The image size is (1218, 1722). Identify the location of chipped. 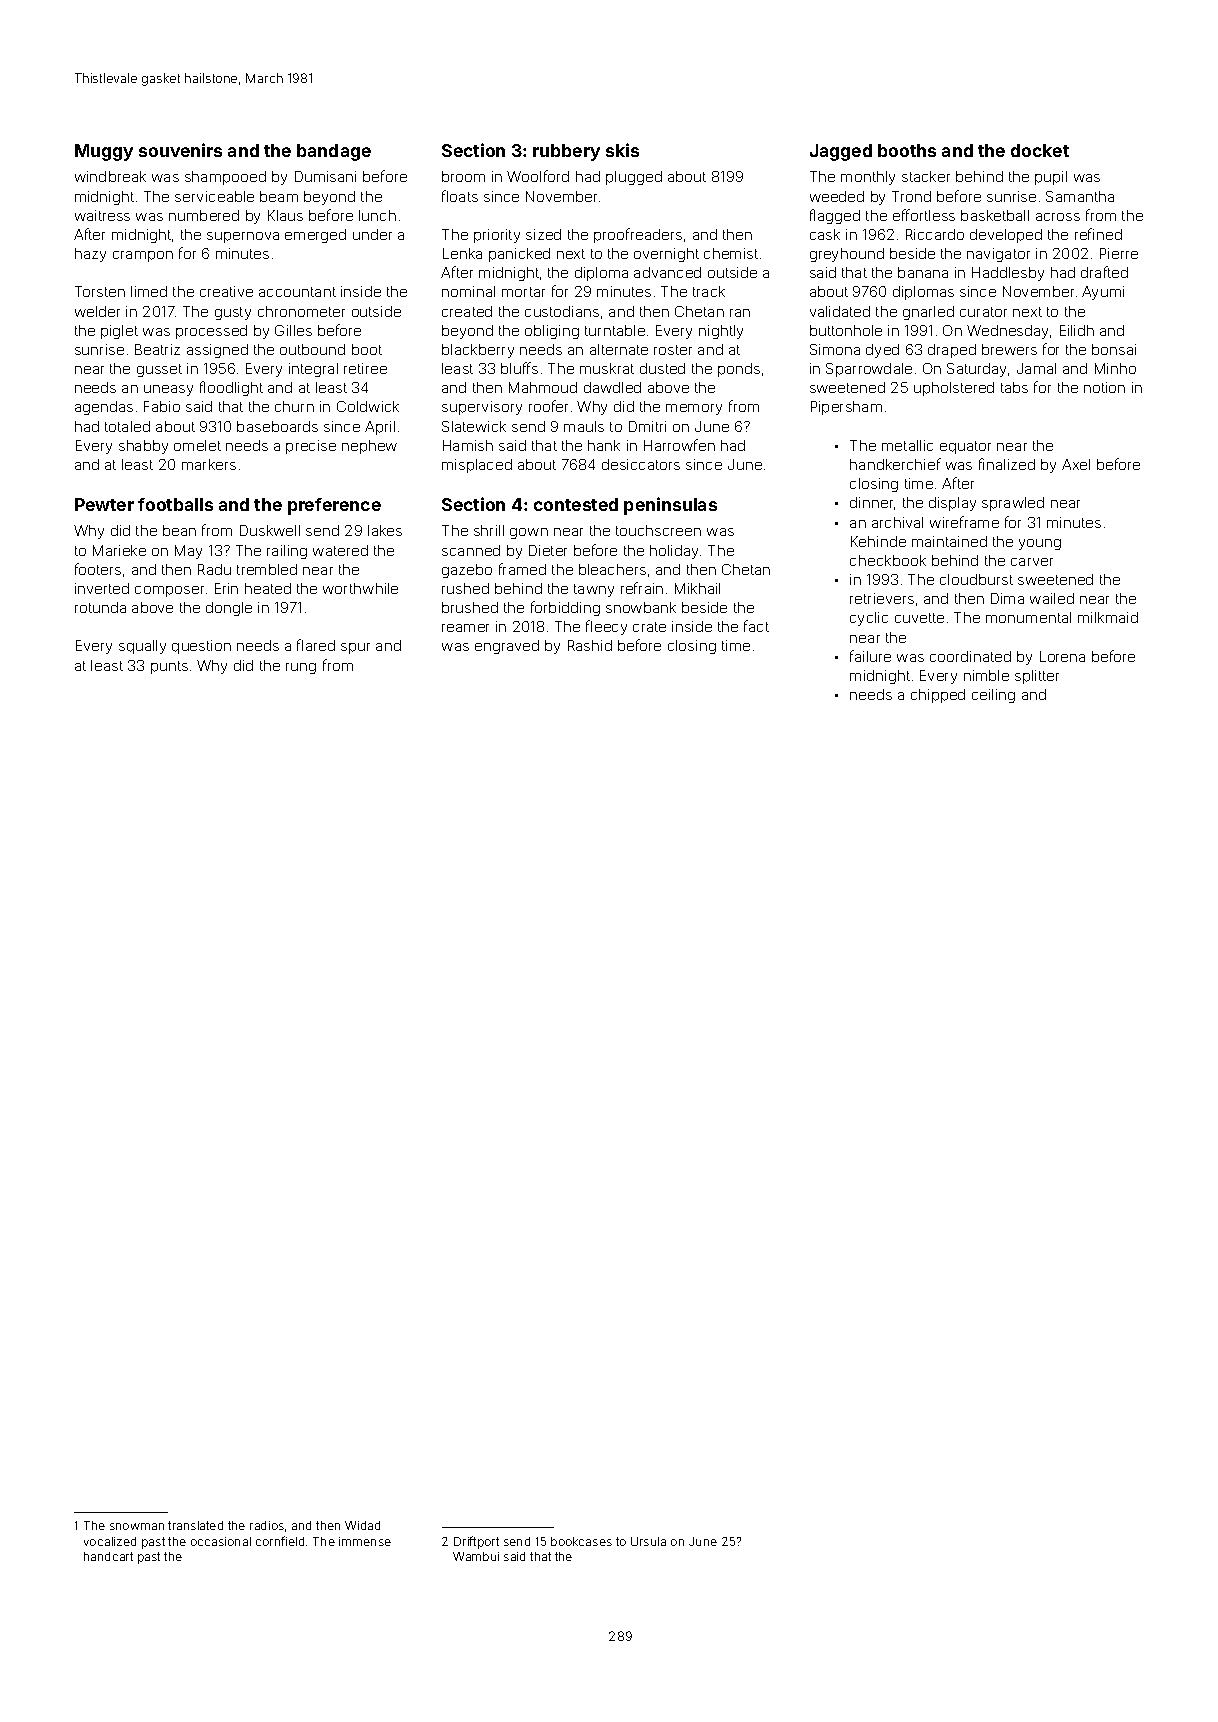
(938, 696).
